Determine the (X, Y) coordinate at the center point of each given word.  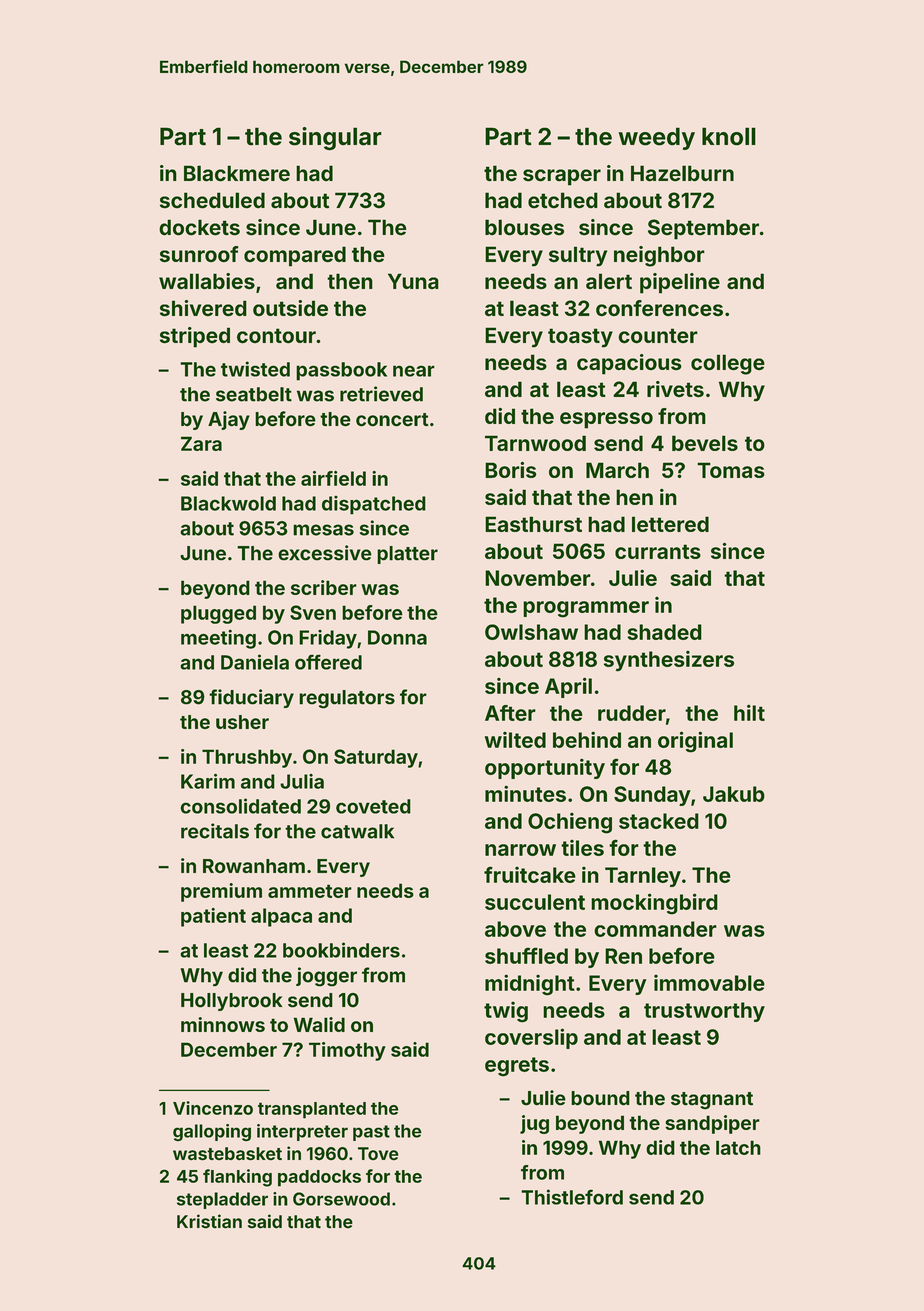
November (538, 578)
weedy (656, 138)
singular (335, 139)
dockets (199, 227)
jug (534, 1124)
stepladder (222, 1200)
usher (242, 722)
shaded (664, 632)
